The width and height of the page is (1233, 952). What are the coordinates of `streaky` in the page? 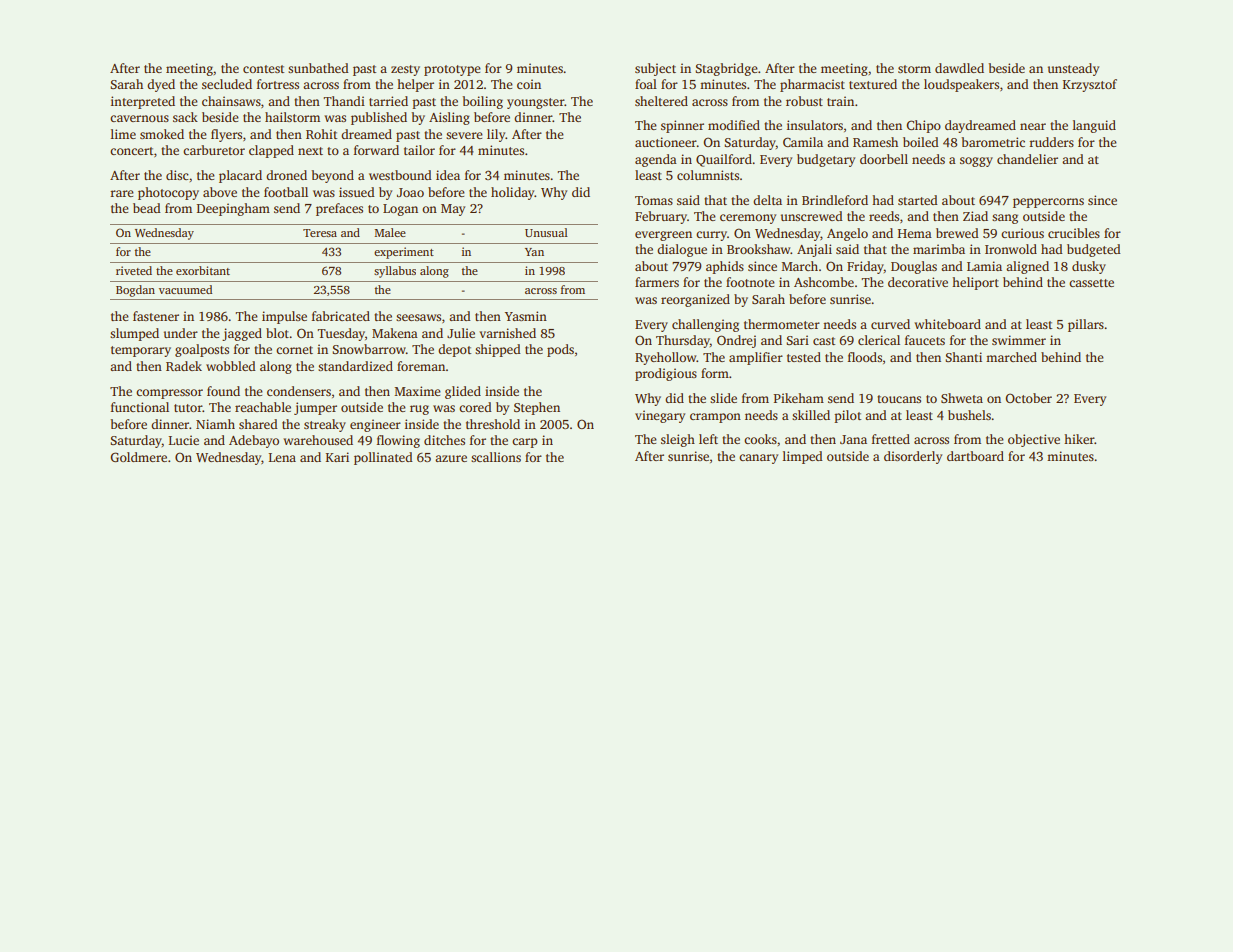 It's located at (325, 425).
